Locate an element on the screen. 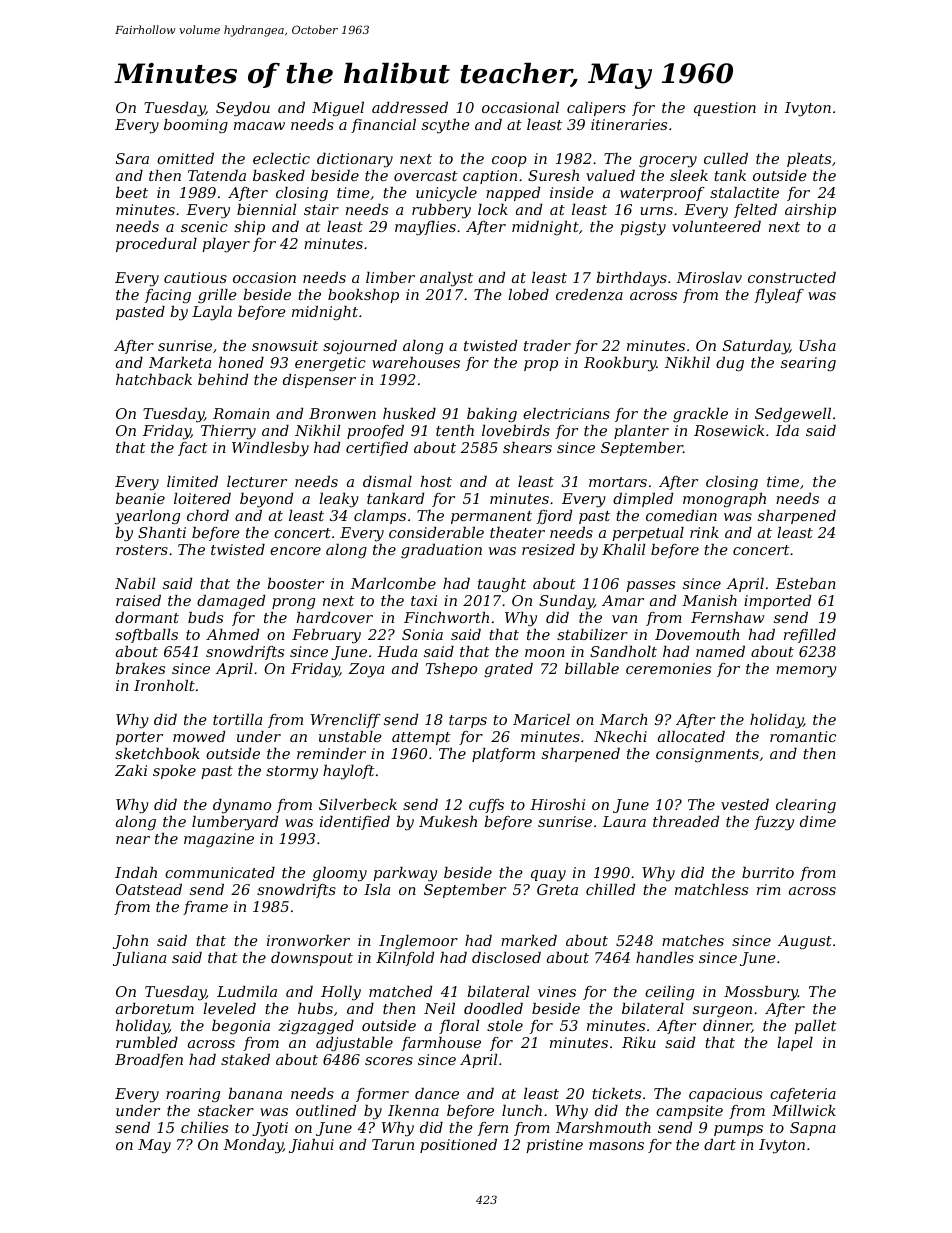  roaring is located at coordinates (193, 1095).
